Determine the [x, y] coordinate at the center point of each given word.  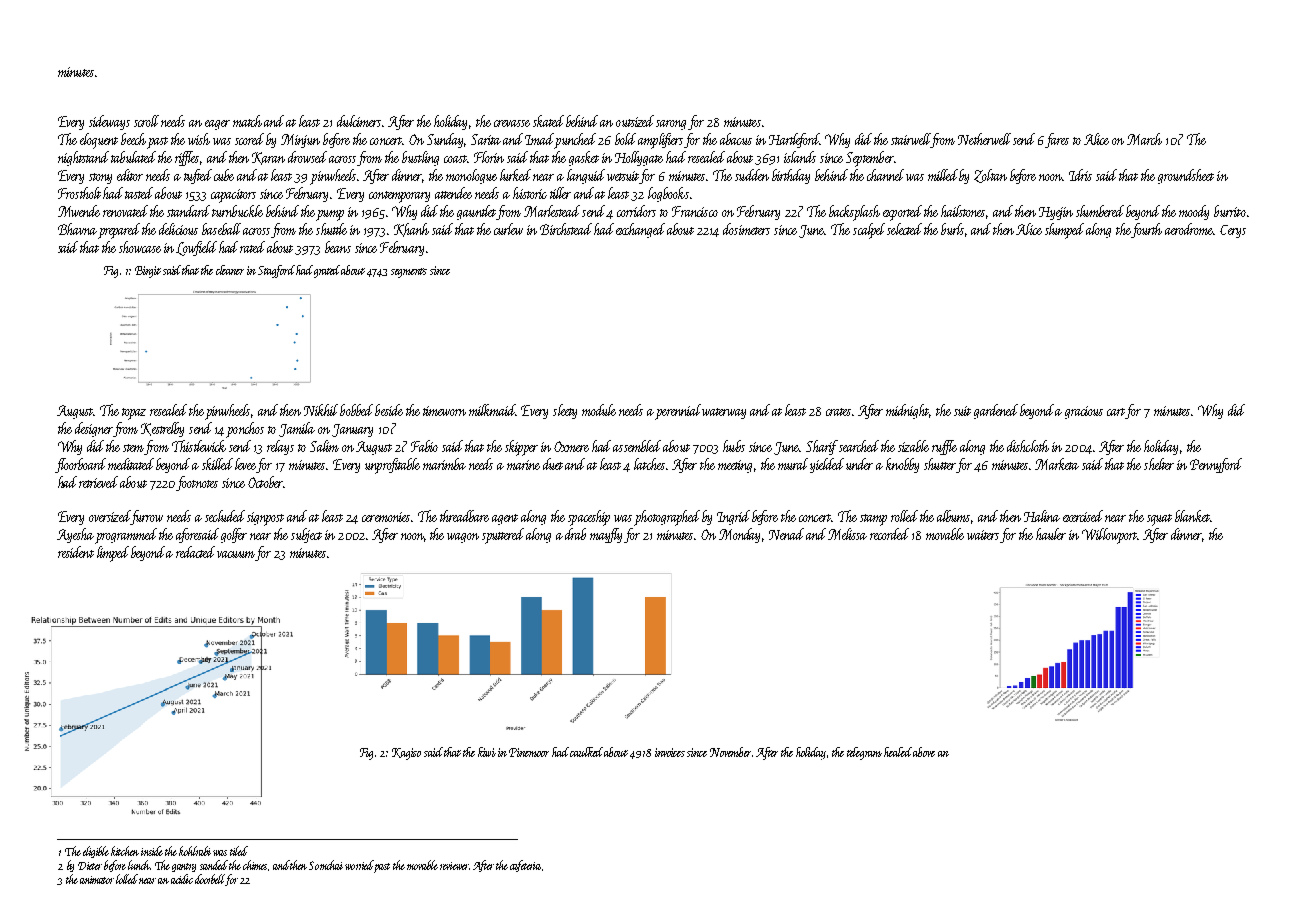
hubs [734, 446]
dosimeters [746, 229]
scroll [146, 121]
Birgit [148, 272]
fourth [1146, 230]
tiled [239, 851]
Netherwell [984, 139]
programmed [126, 536]
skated [548, 121]
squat [1159, 520]
